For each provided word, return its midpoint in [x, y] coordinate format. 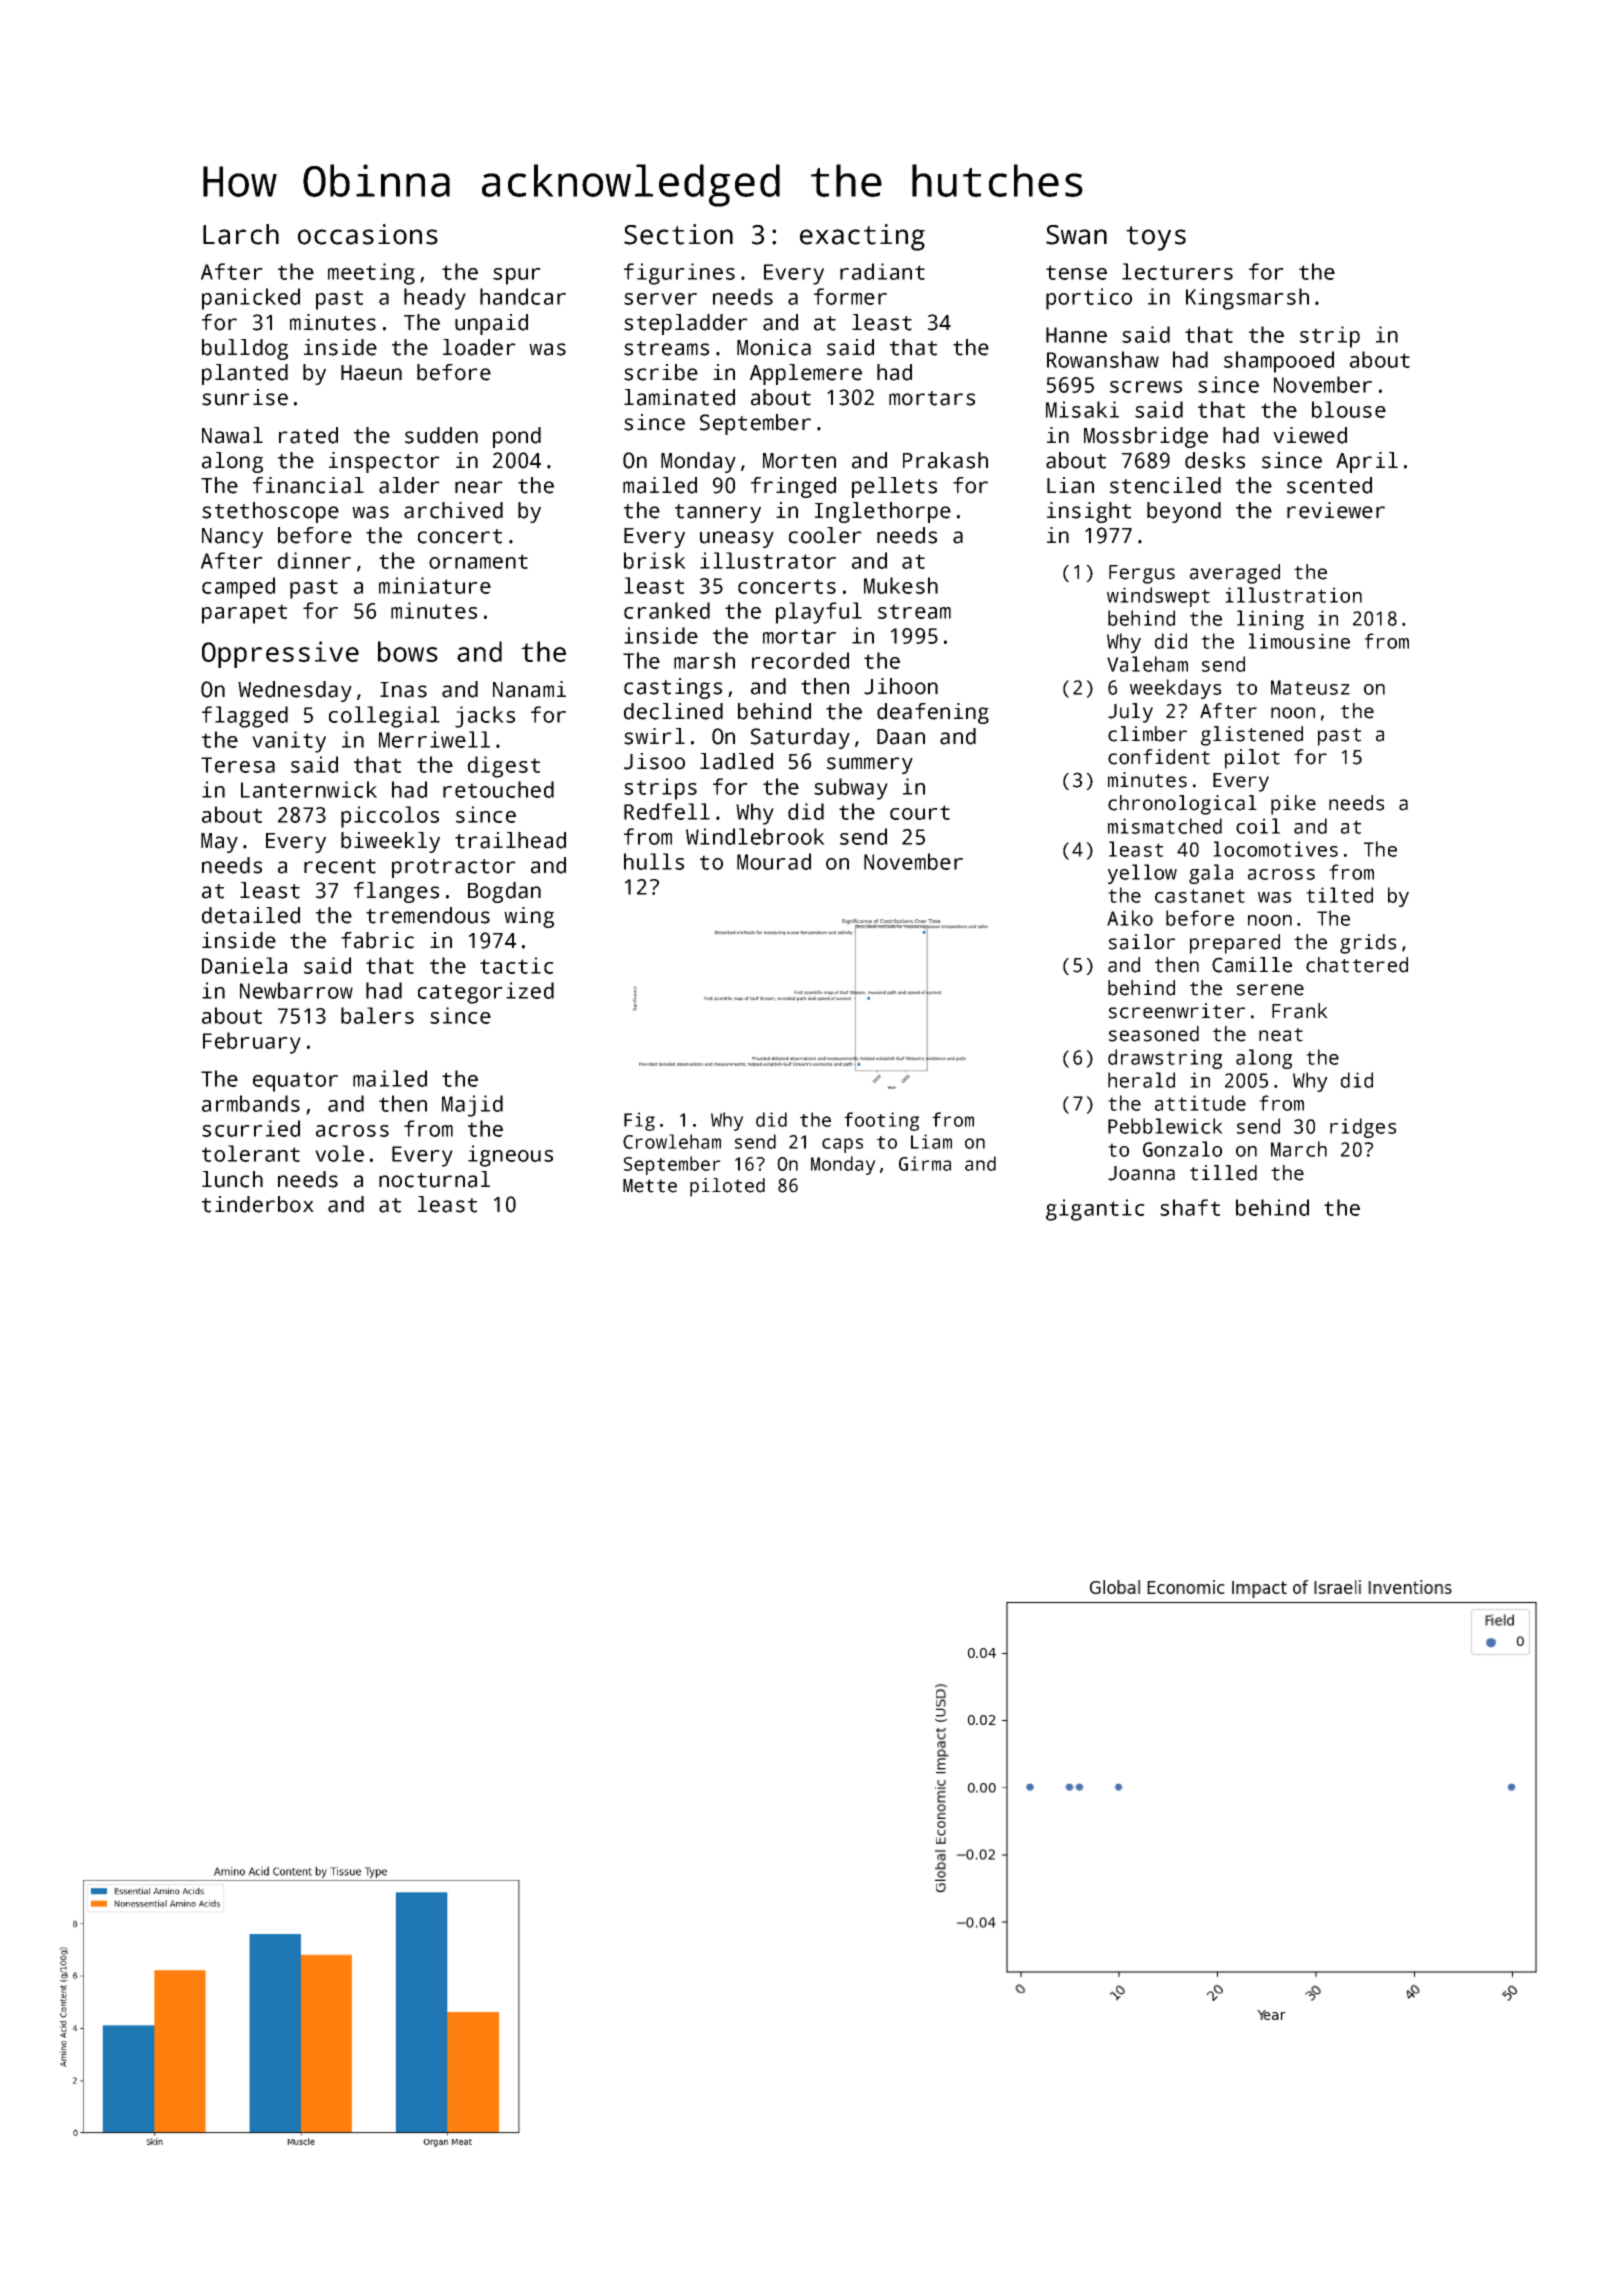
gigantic [1095, 1210]
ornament [478, 561]
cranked [667, 610]
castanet [1200, 896]
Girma [925, 1163]
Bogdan [504, 892]
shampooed [1279, 362]
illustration [1293, 595]
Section [678, 234]
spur [517, 276]
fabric [377, 940]
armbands [251, 1103]
